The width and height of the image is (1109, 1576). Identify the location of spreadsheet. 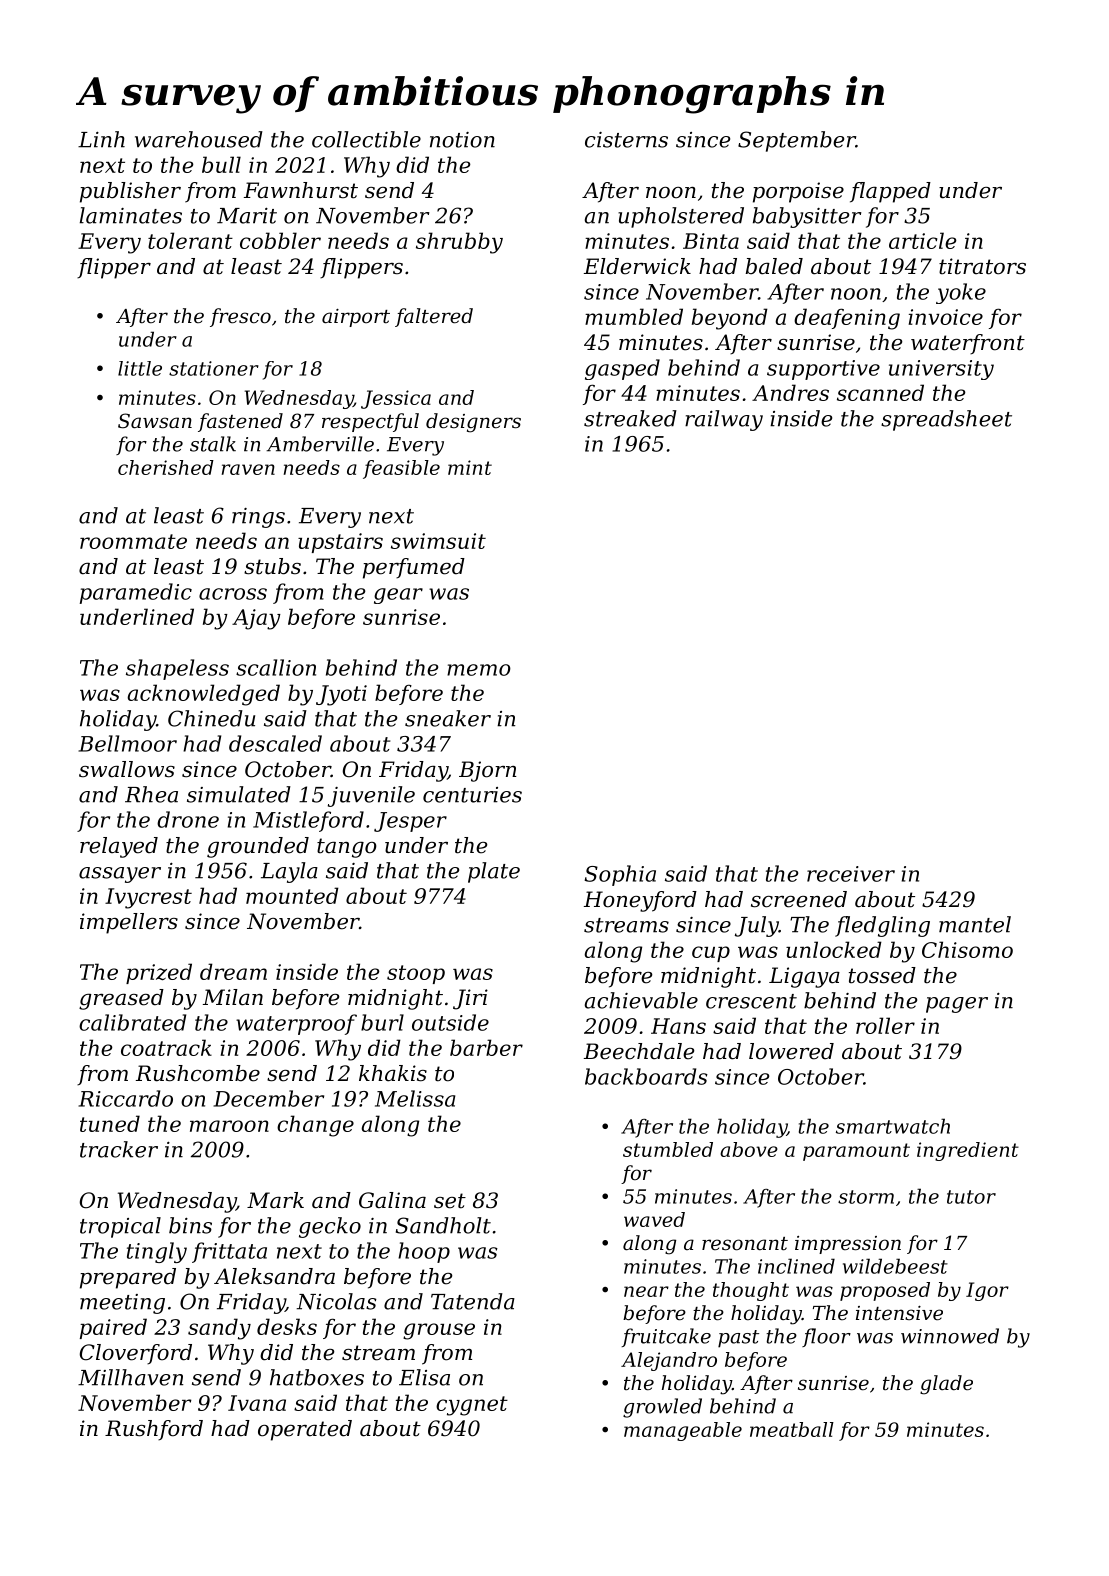
(946, 420).
